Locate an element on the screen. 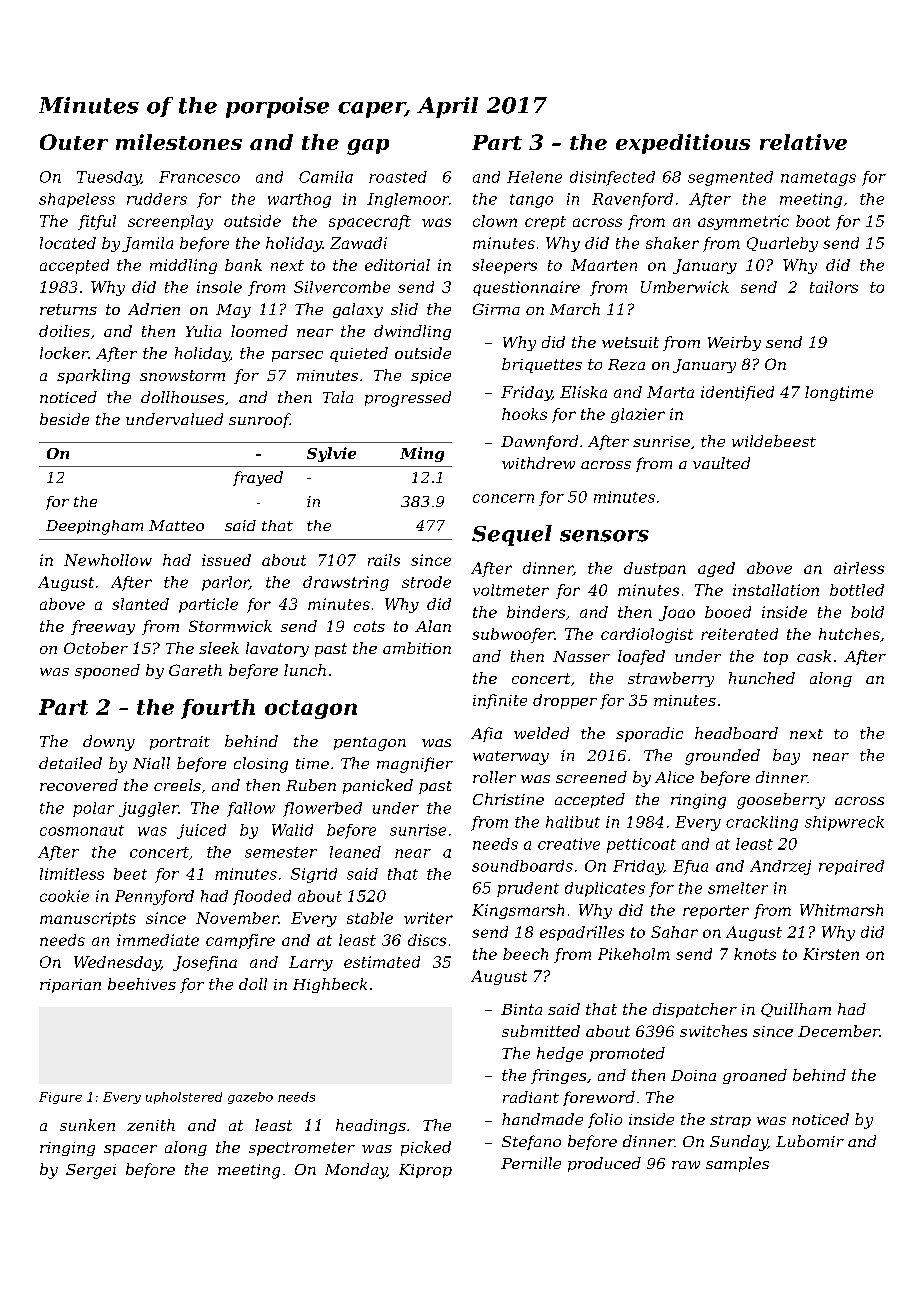  bay is located at coordinates (786, 757).
